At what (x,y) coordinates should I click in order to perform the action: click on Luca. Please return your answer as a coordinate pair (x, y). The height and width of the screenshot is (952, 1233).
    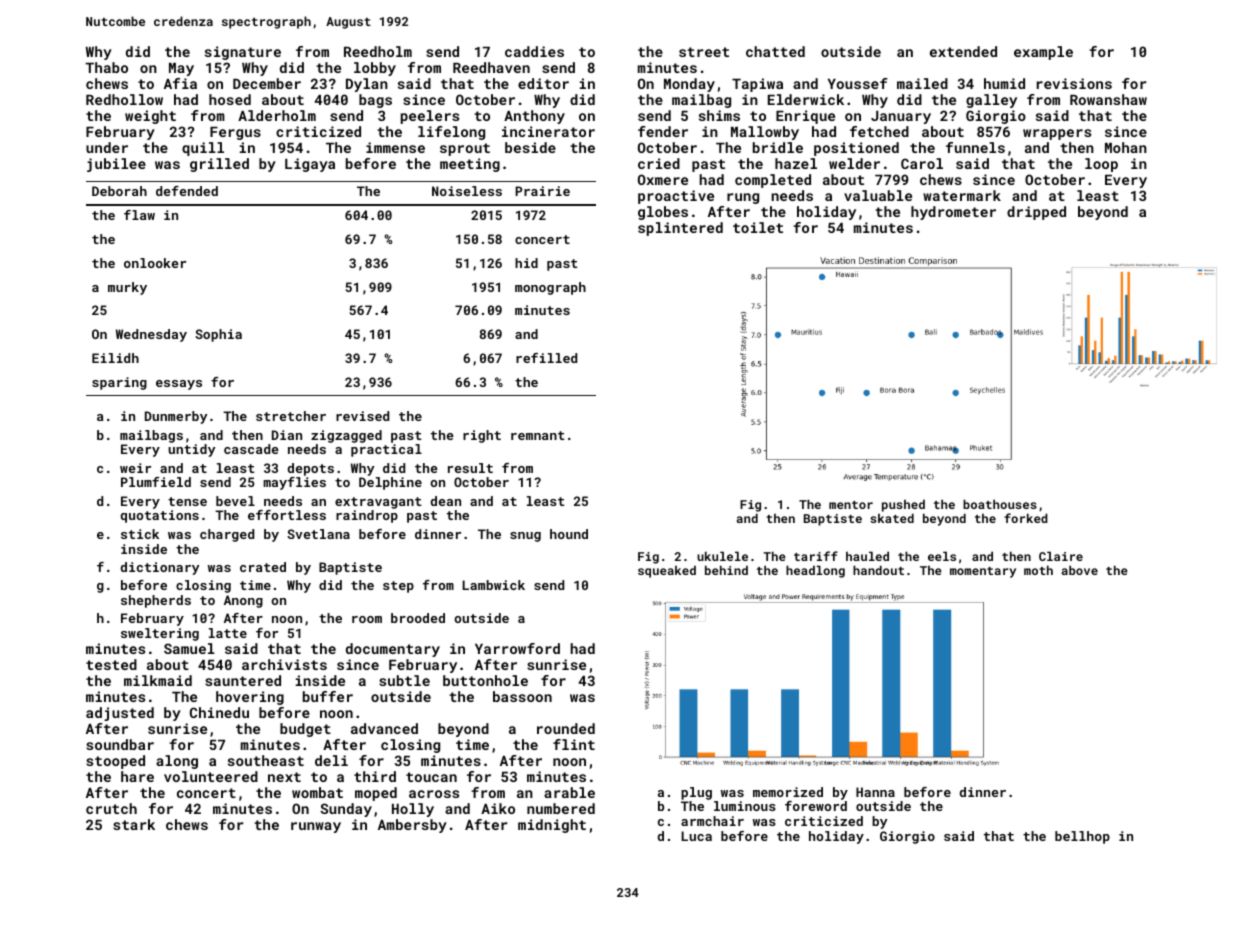
    Looking at the image, I should click on (696, 836).
